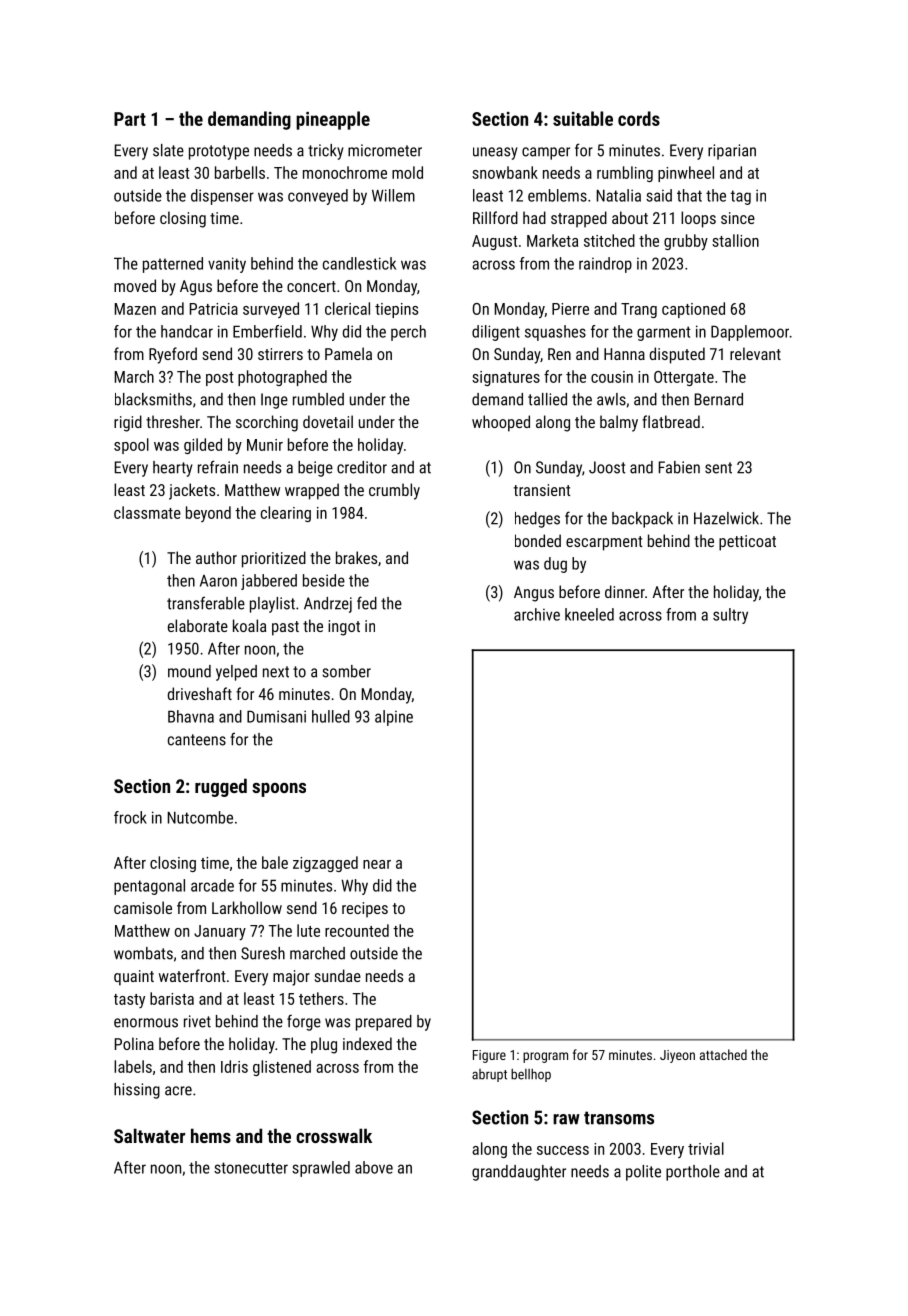 The width and height of the image is (908, 1316). What do you see at coordinates (639, 118) in the image?
I see `cords` at bounding box center [639, 118].
